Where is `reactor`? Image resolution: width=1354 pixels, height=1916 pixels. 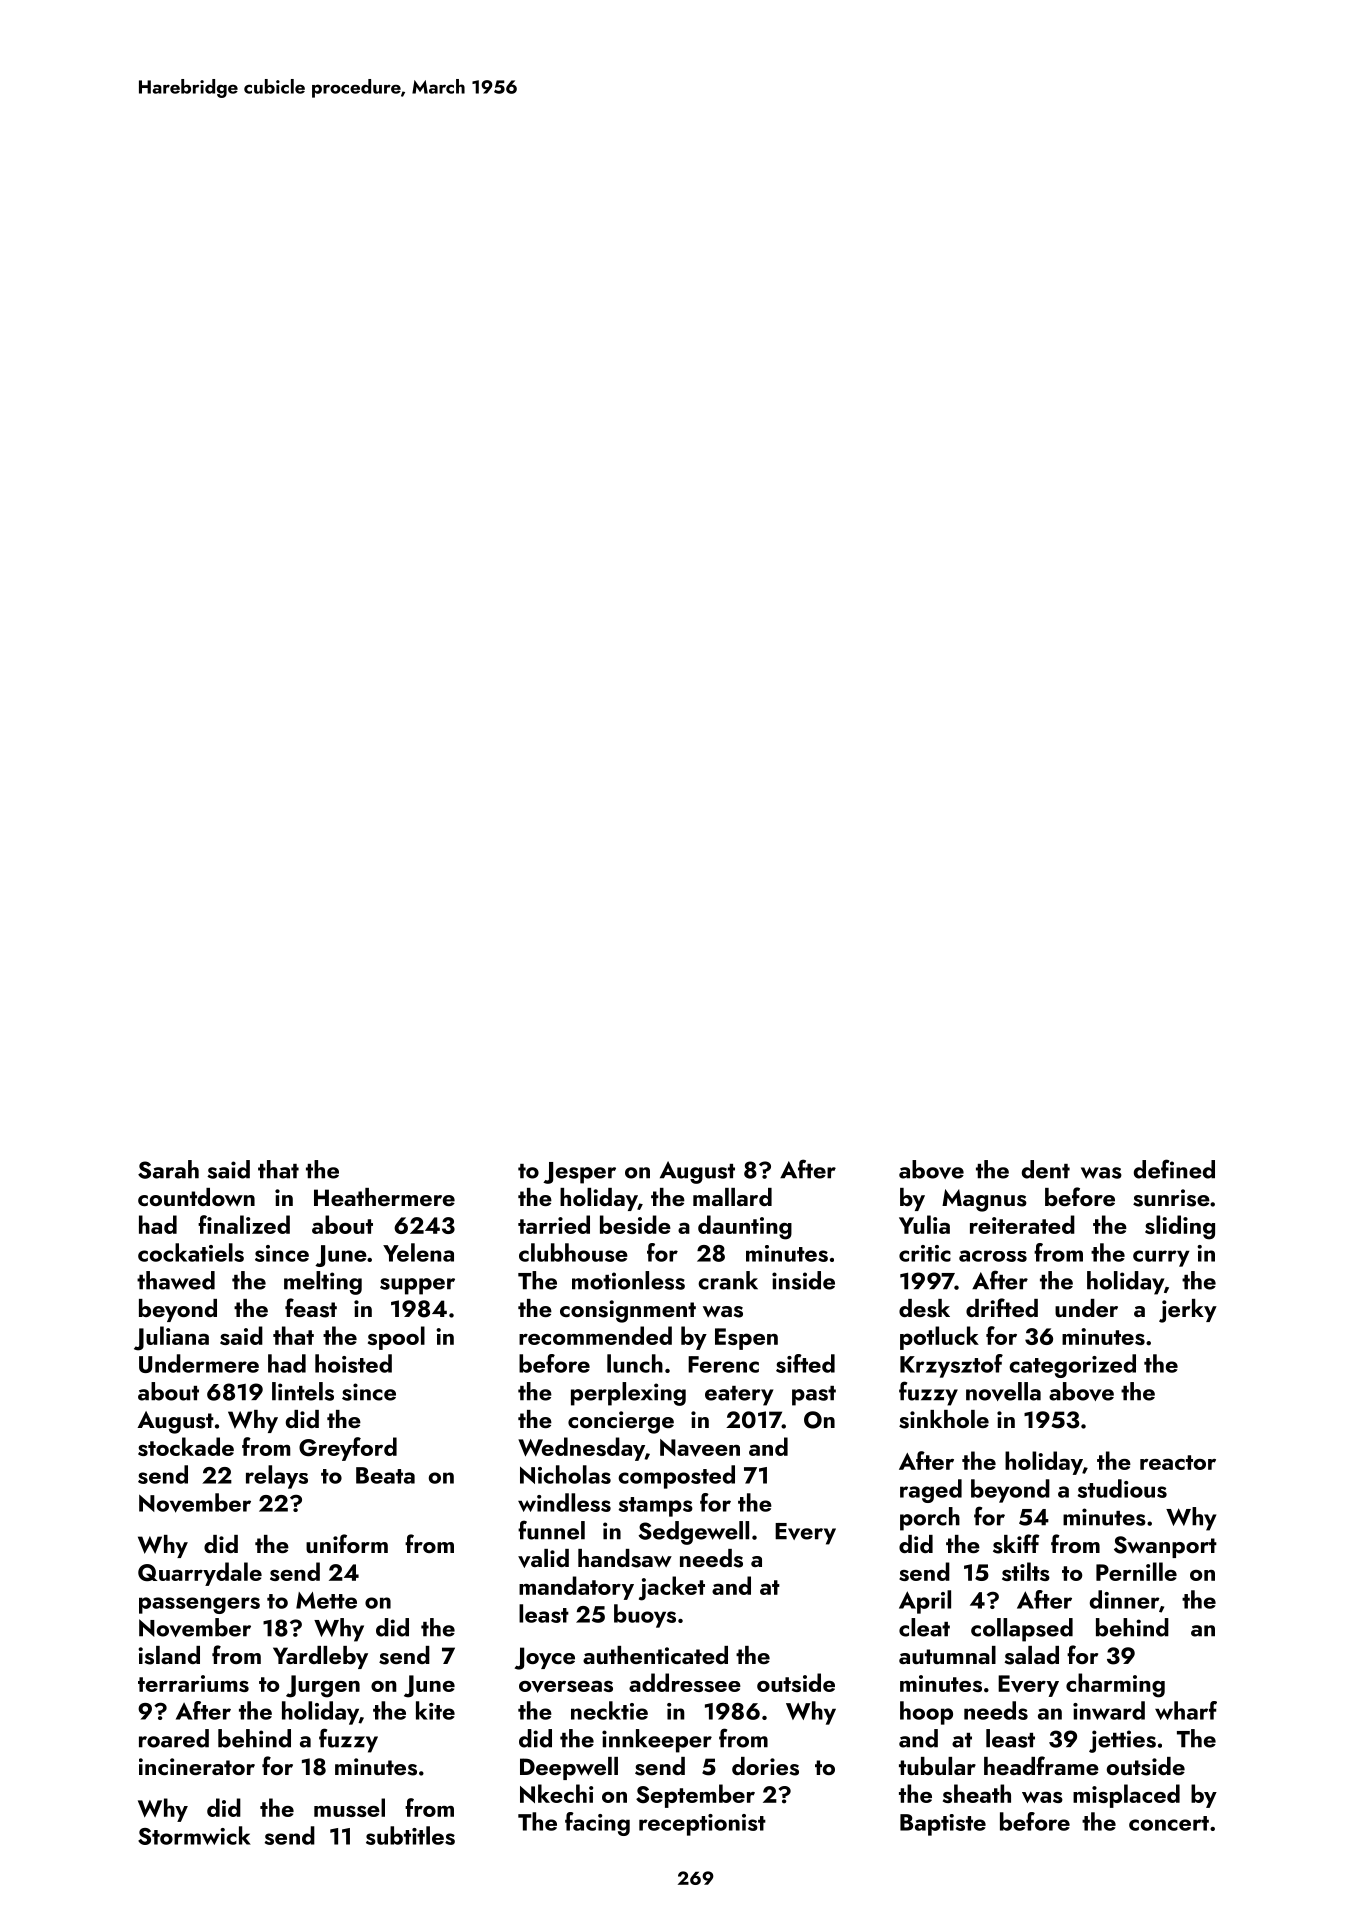 reactor is located at coordinates (1178, 1462).
